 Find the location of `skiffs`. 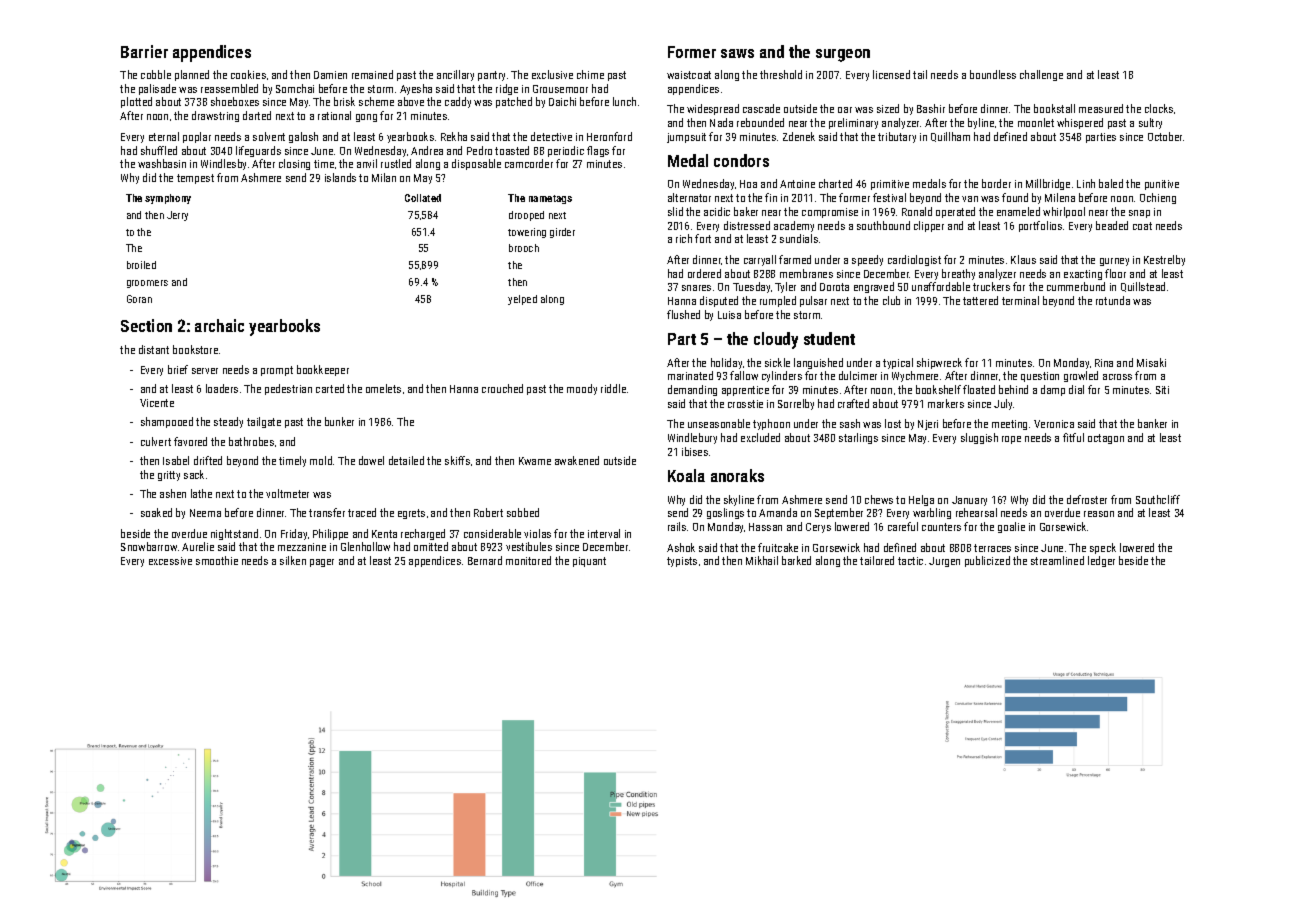

skiffs is located at coordinates (457, 460).
